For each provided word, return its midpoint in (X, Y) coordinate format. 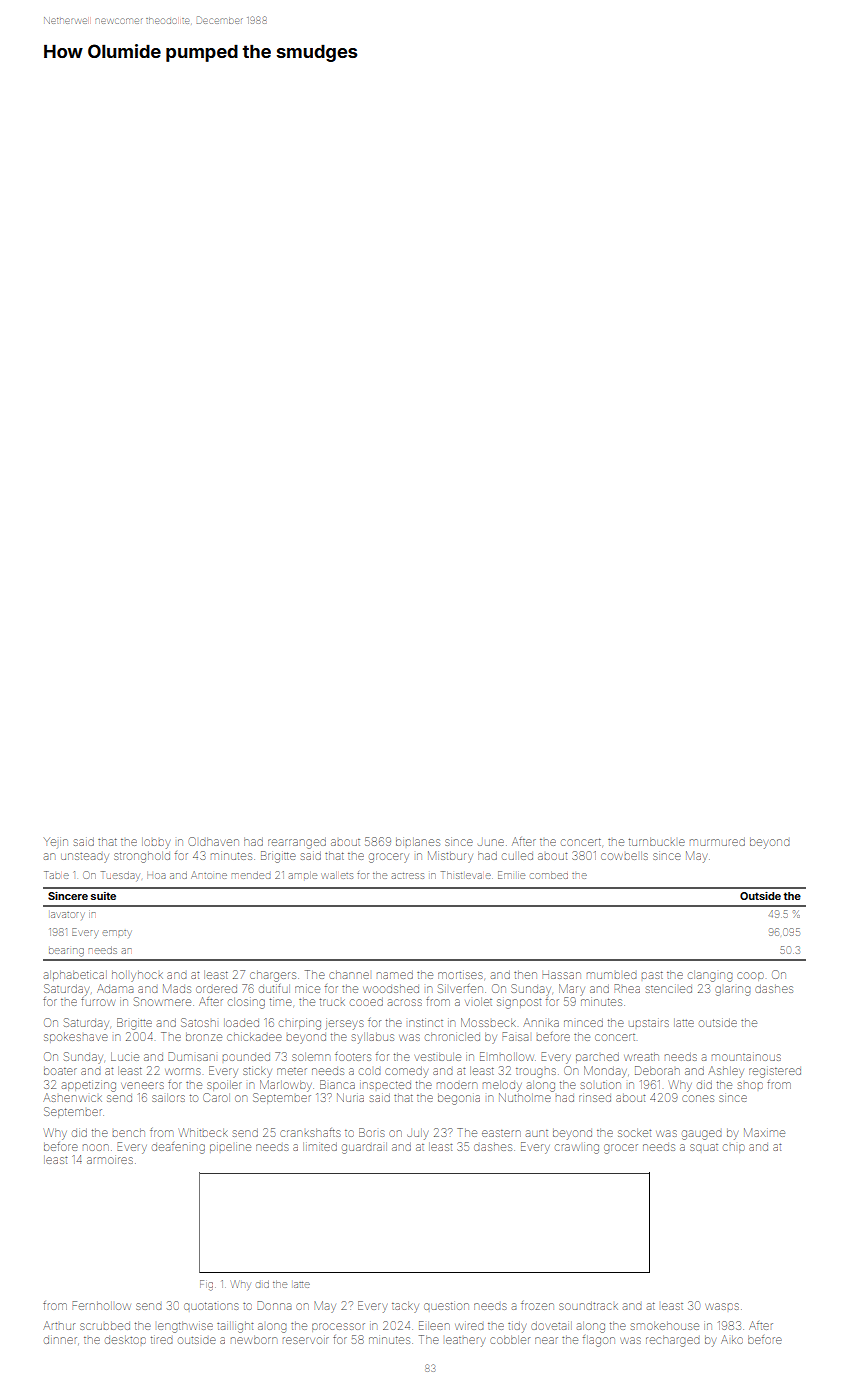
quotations (211, 1306)
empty (117, 933)
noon (96, 1147)
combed (549, 875)
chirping (300, 1025)
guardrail (364, 1148)
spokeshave (76, 1038)
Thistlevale (466, 875)
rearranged (297, 843)
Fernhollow (102, 1305)
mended (251, 875)
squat (704, 1147)
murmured (717, 842)
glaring (732, 991)
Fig (206, 1285)
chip (734, 1148)
